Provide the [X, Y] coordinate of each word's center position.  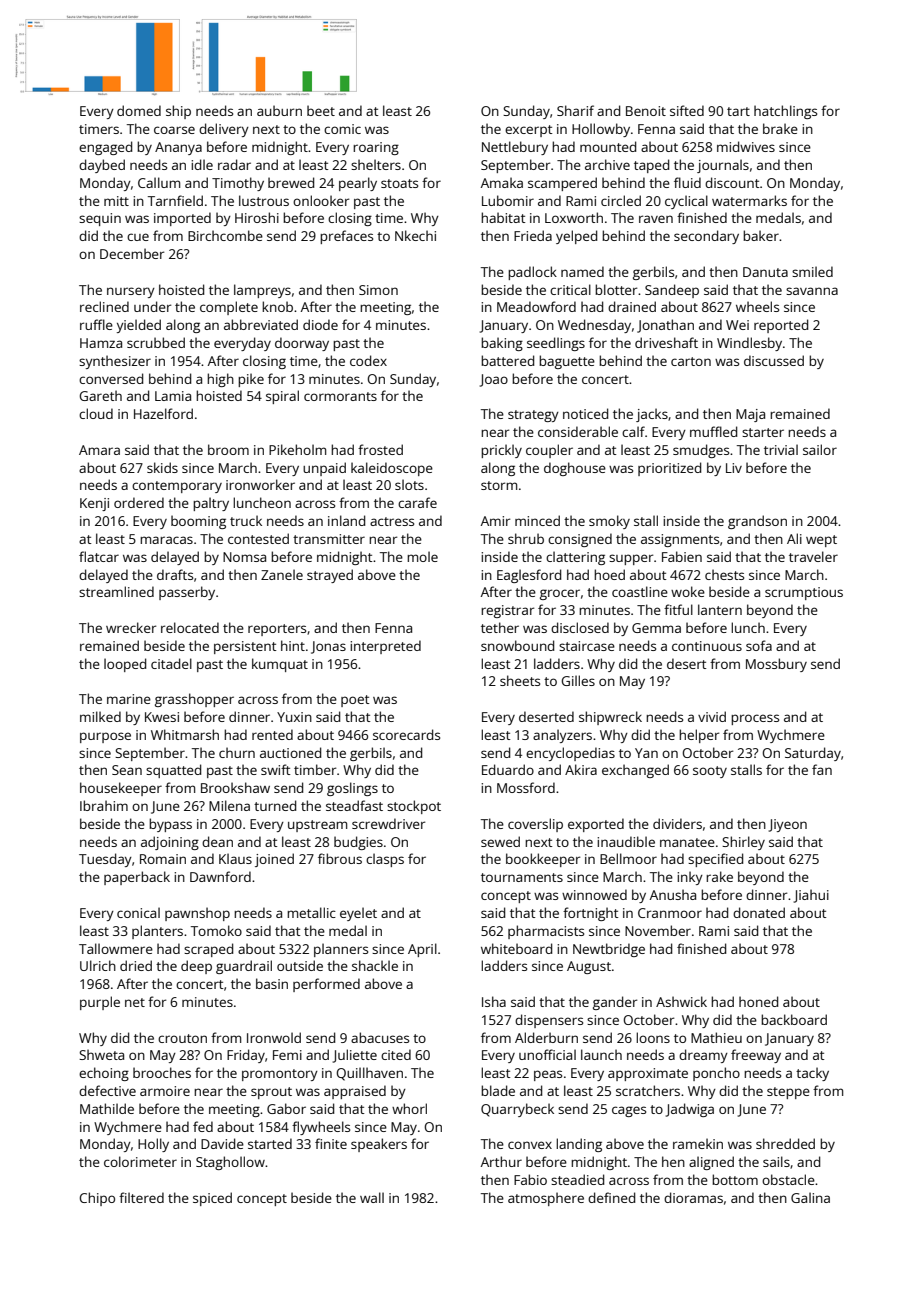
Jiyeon [788, 825]
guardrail [244, 967]
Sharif [575, 110]
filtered [141, 1197]
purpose [105, 737]
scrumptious [804, 593]
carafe [417, 502]
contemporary [177, 487]
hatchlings [785, 112]
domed [139, 110]
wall [372, 1197]
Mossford [526, 787]
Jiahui [811, 896]
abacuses [380, 1037]
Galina [810, 1197]
